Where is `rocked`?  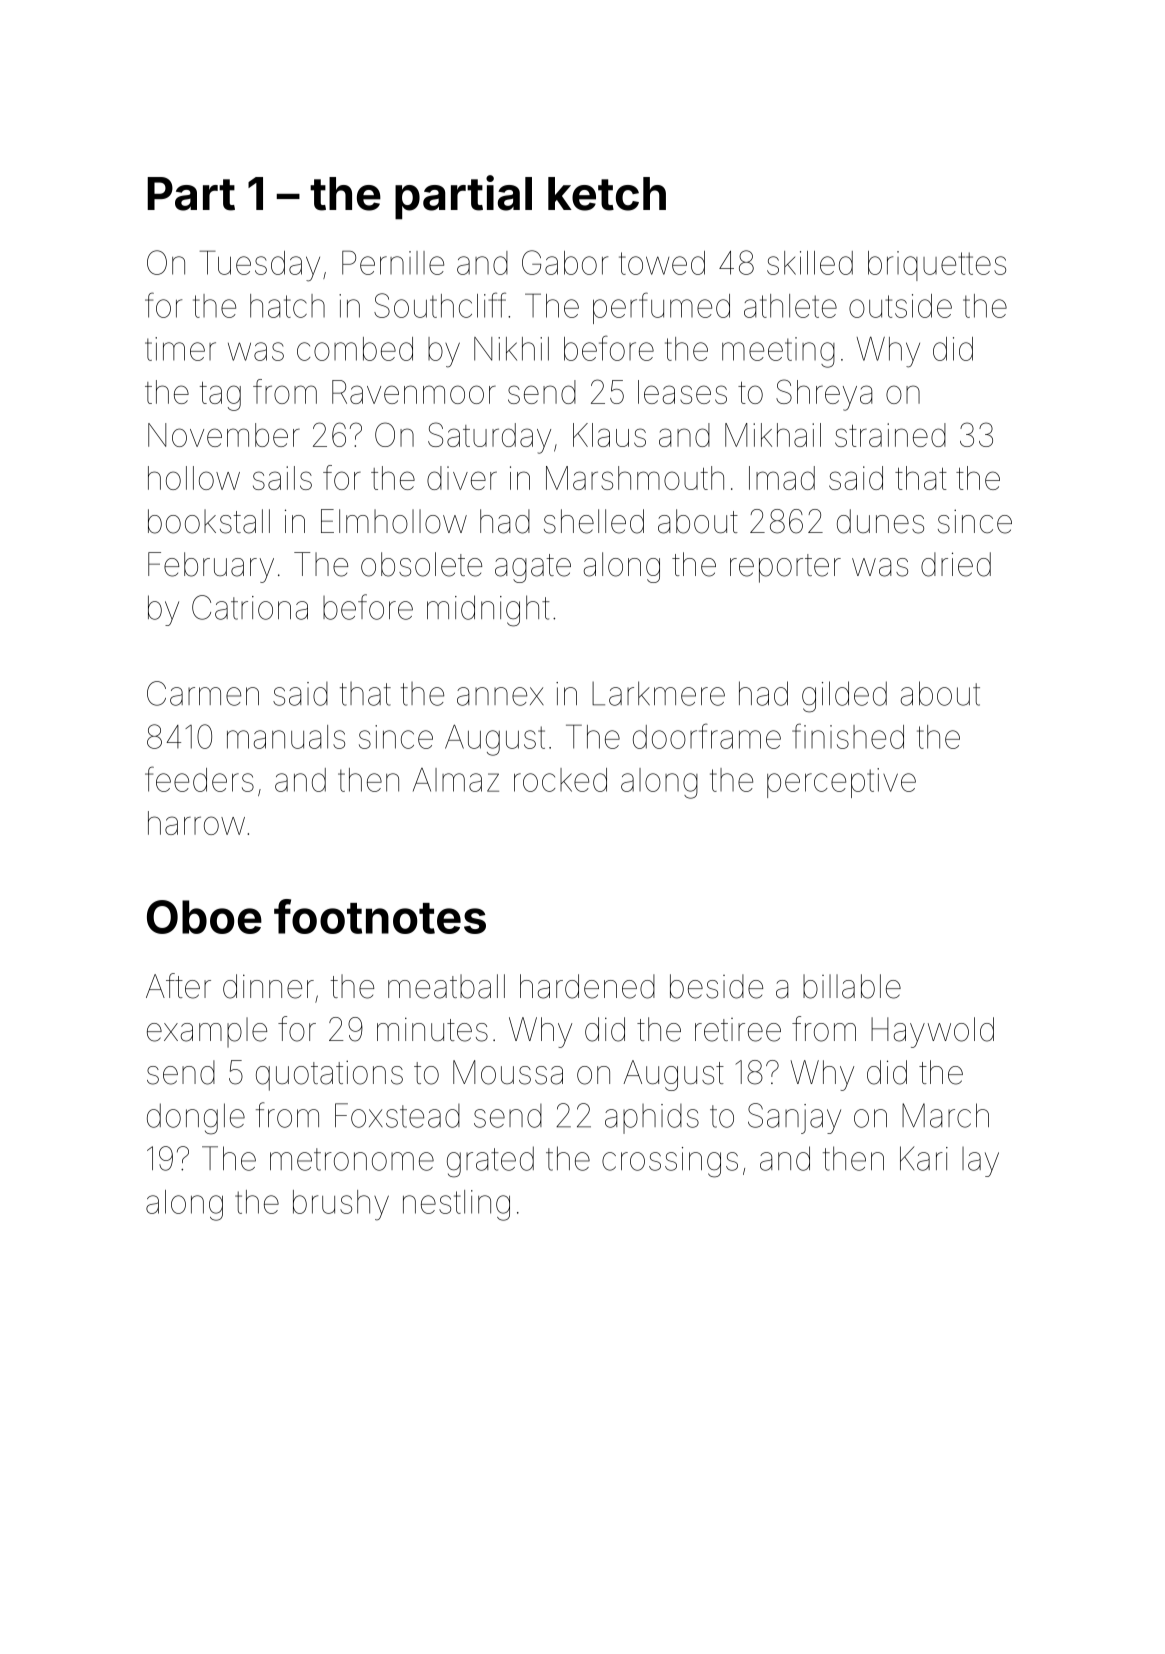 rocked is located at coordinates (560, 780).
